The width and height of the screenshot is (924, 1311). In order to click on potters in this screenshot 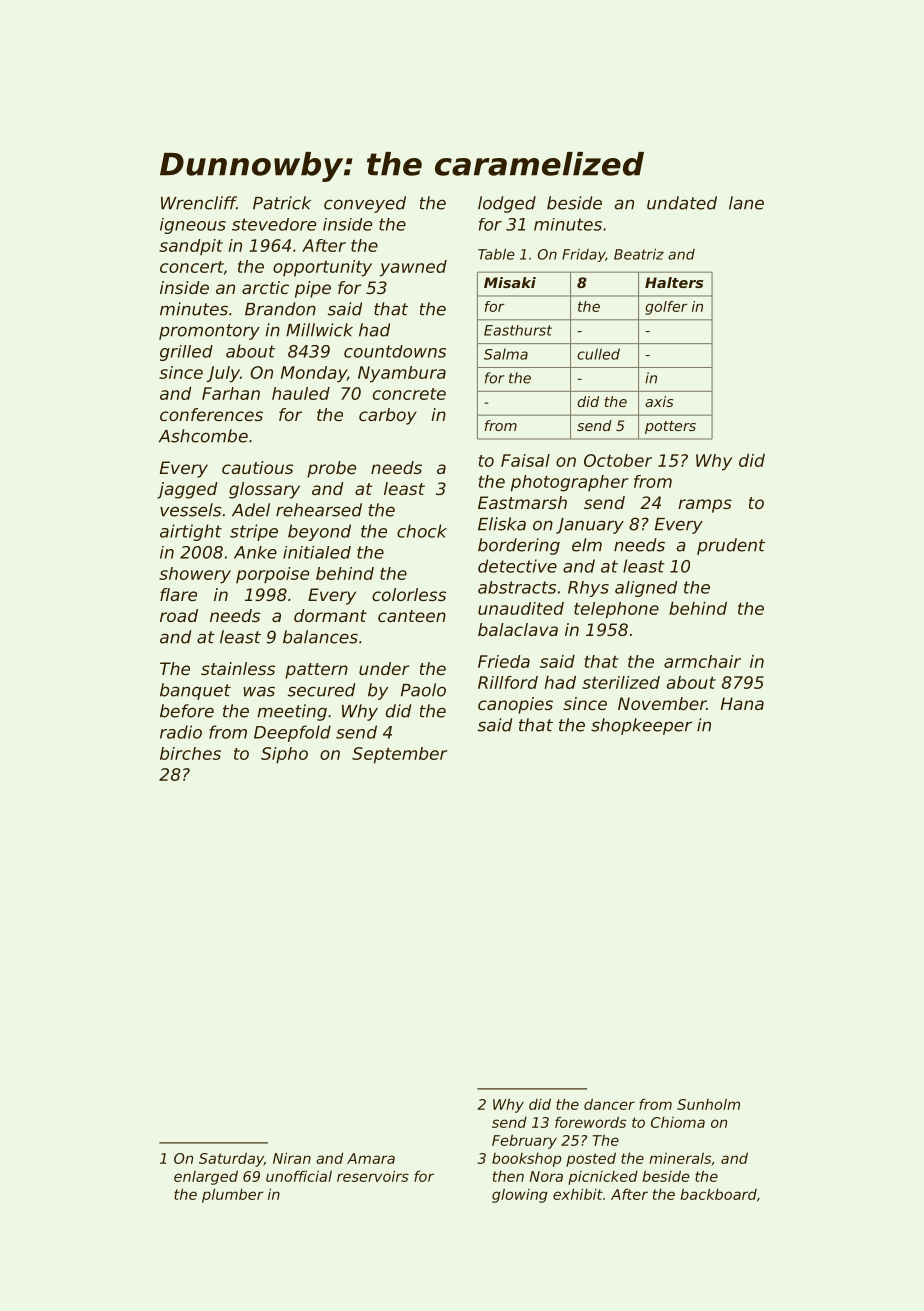, I will do `click(670, 427)`.
